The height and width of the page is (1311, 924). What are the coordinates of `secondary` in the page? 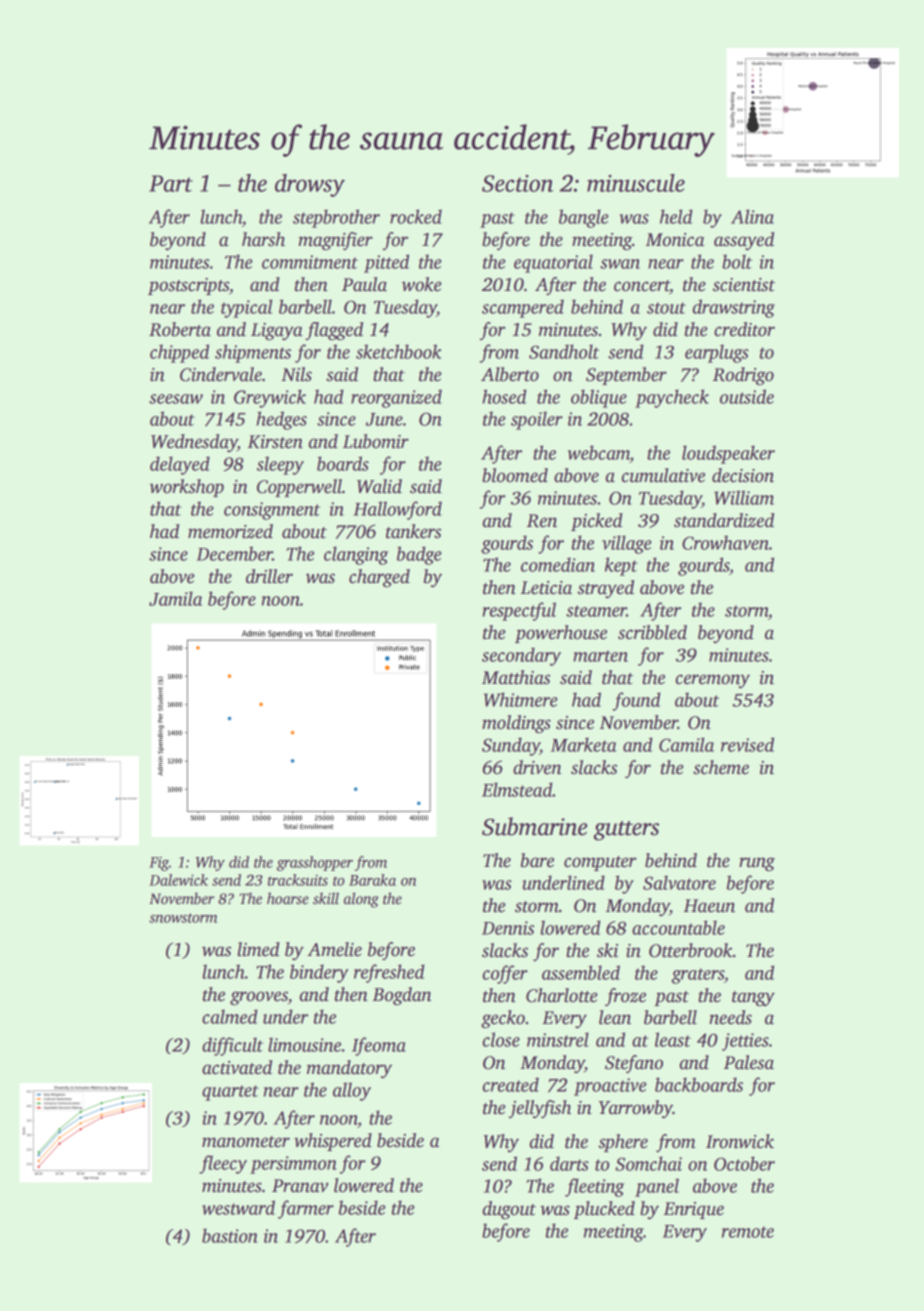 It's located at (521, 656).
